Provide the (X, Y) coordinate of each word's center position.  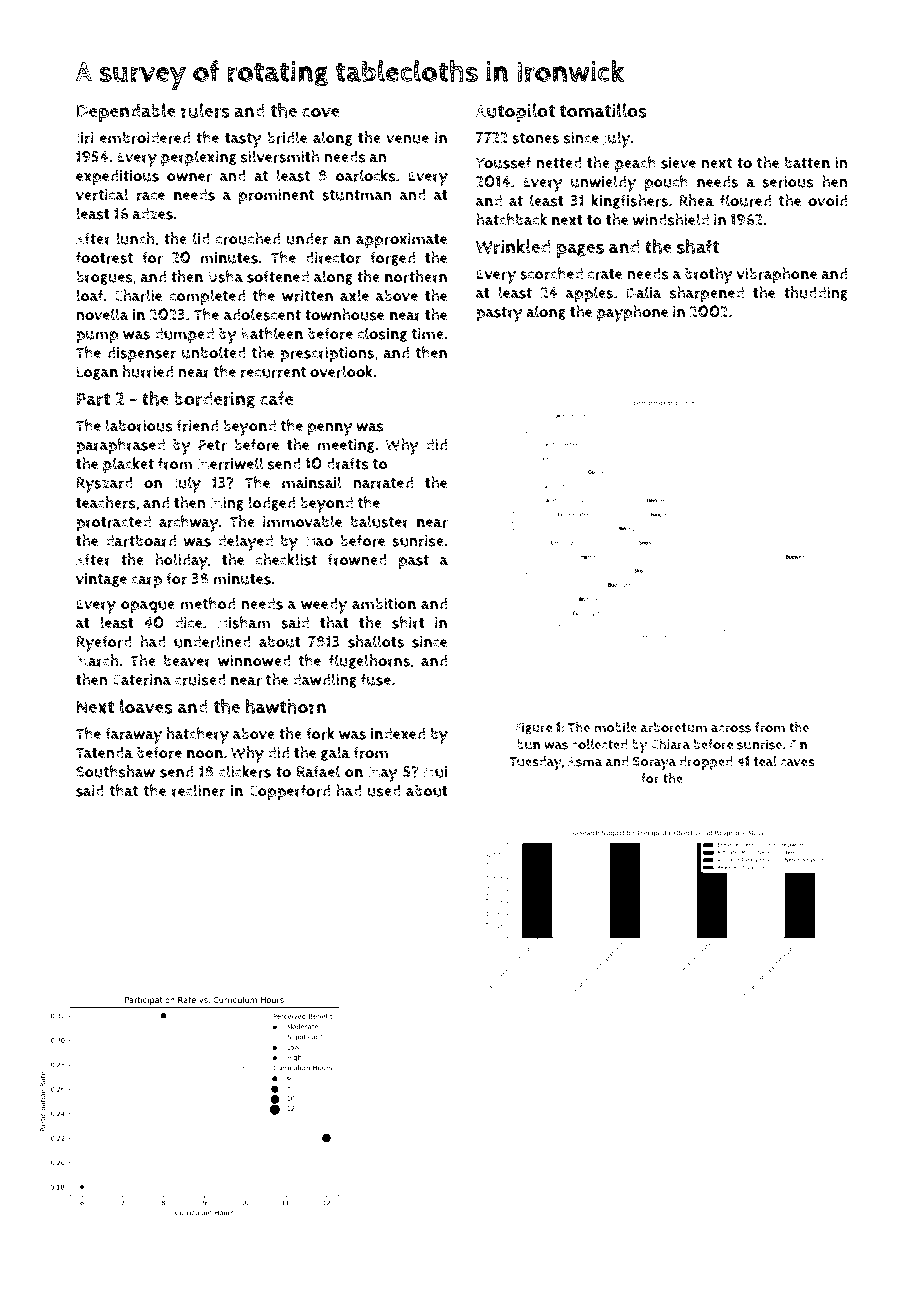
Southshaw (115, 771)
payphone (632, 313)
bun (528, 744)
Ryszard (104, 485)
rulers (205, 110)
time (428, 334)
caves (798, 763)
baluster (380, 521)
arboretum (673, 727)
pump (97, 337)
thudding (816, 293)
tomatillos (603, 110)
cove (321, 113)
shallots (376, 641)
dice (188, 622)
